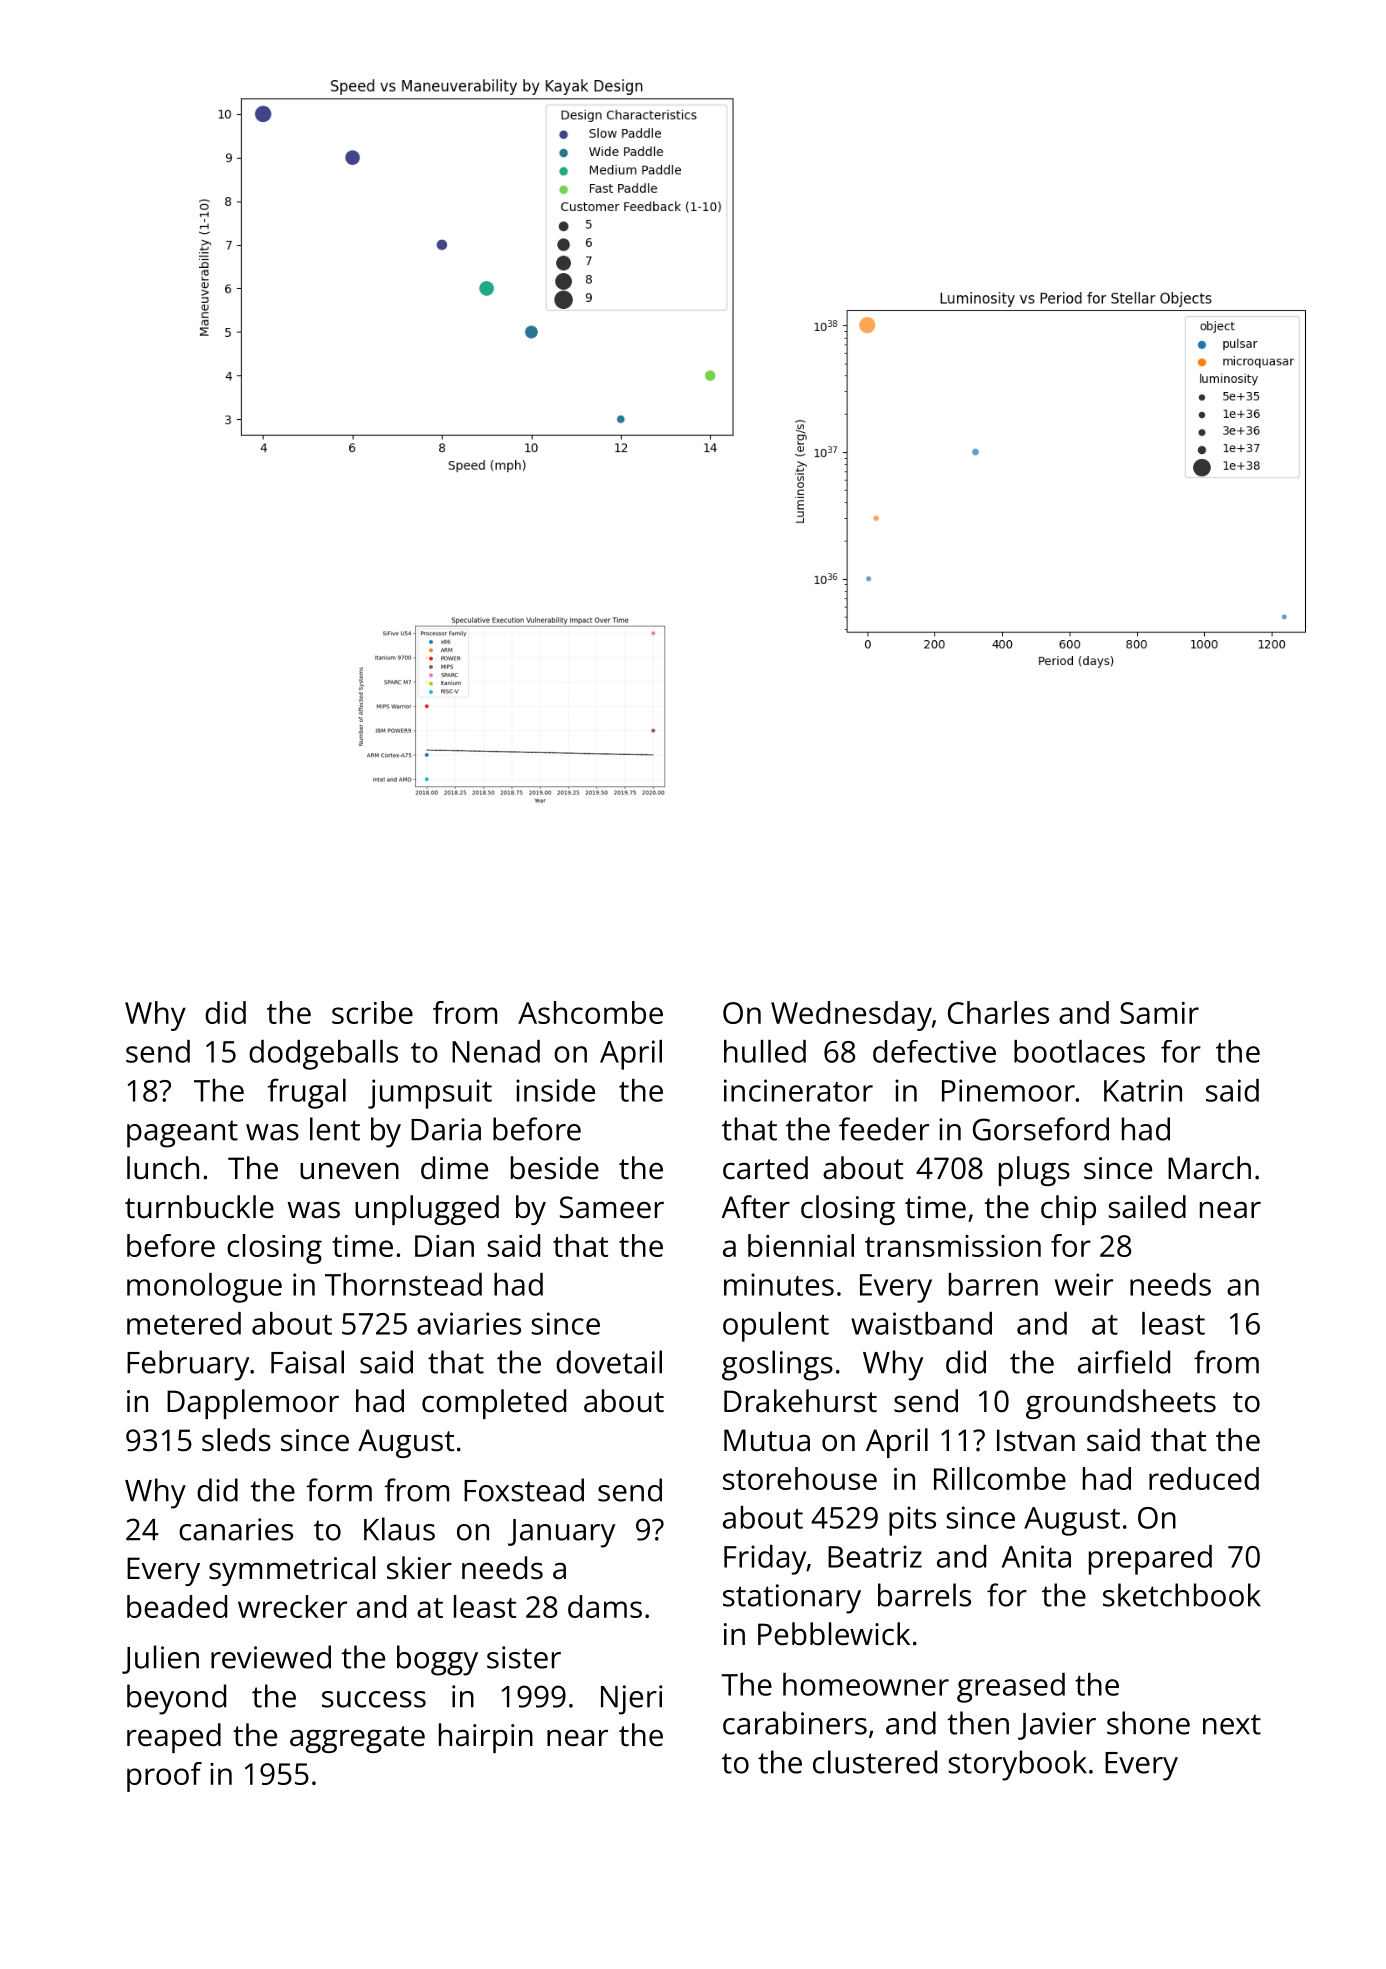  Describe the element at coordinates (1036, 1556) in the page. I see `Anita` at that location.
